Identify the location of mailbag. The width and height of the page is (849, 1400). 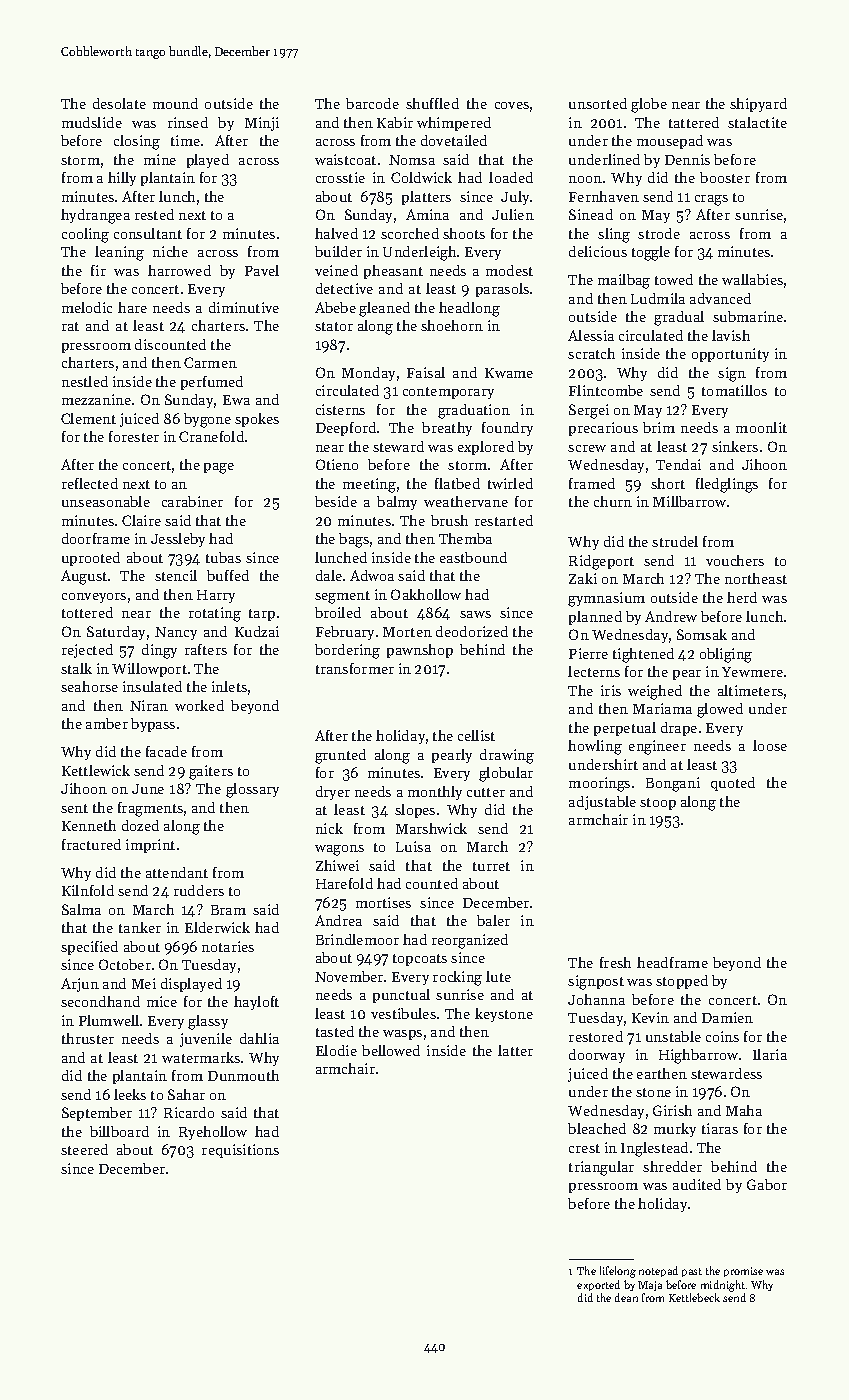
(624, 281).
